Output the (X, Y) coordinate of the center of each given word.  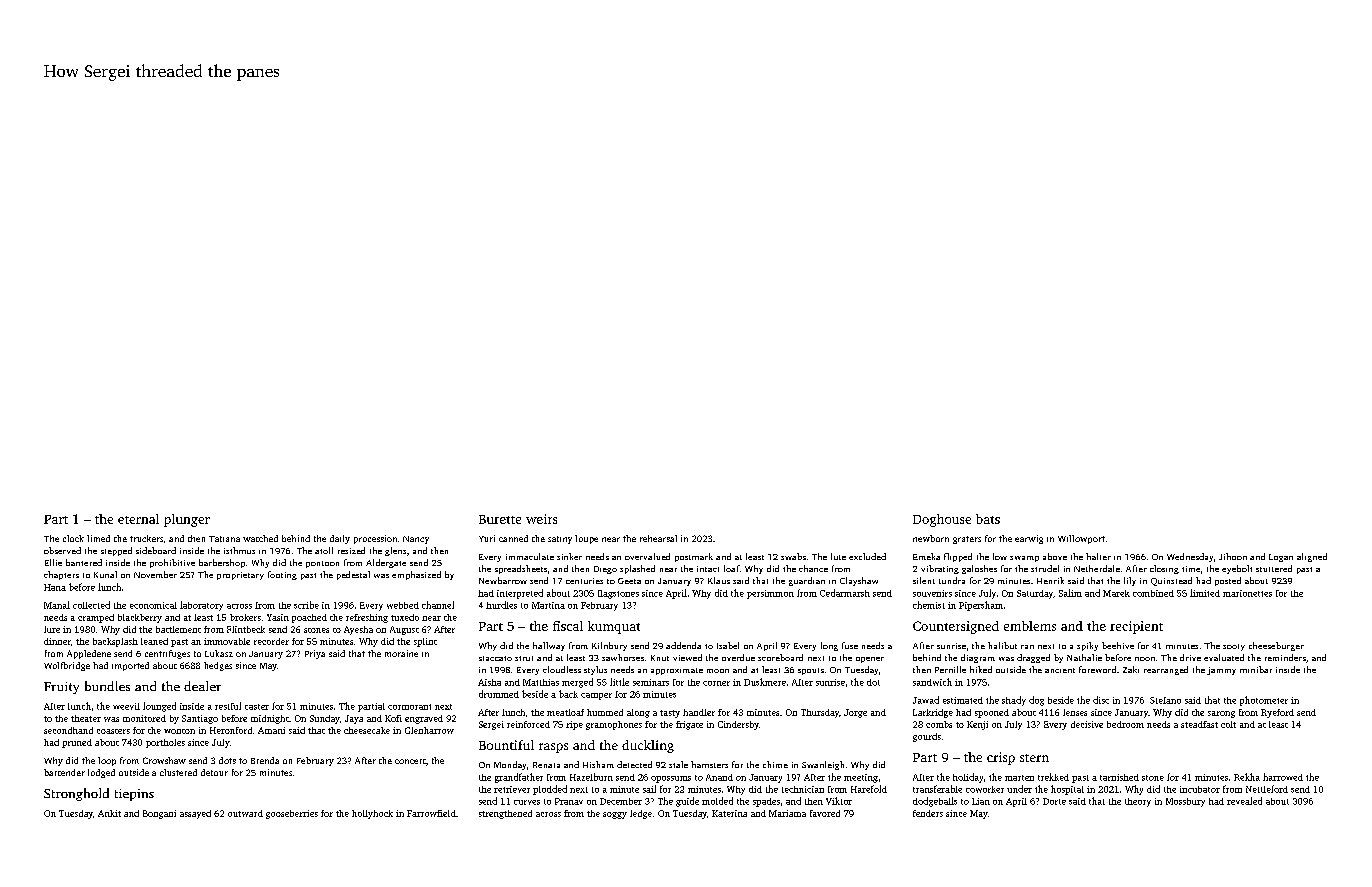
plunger (187, 520)
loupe (586, 539)
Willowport (1081, 539)
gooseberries (292, 814)
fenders (928, 813)
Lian (981, 801)
